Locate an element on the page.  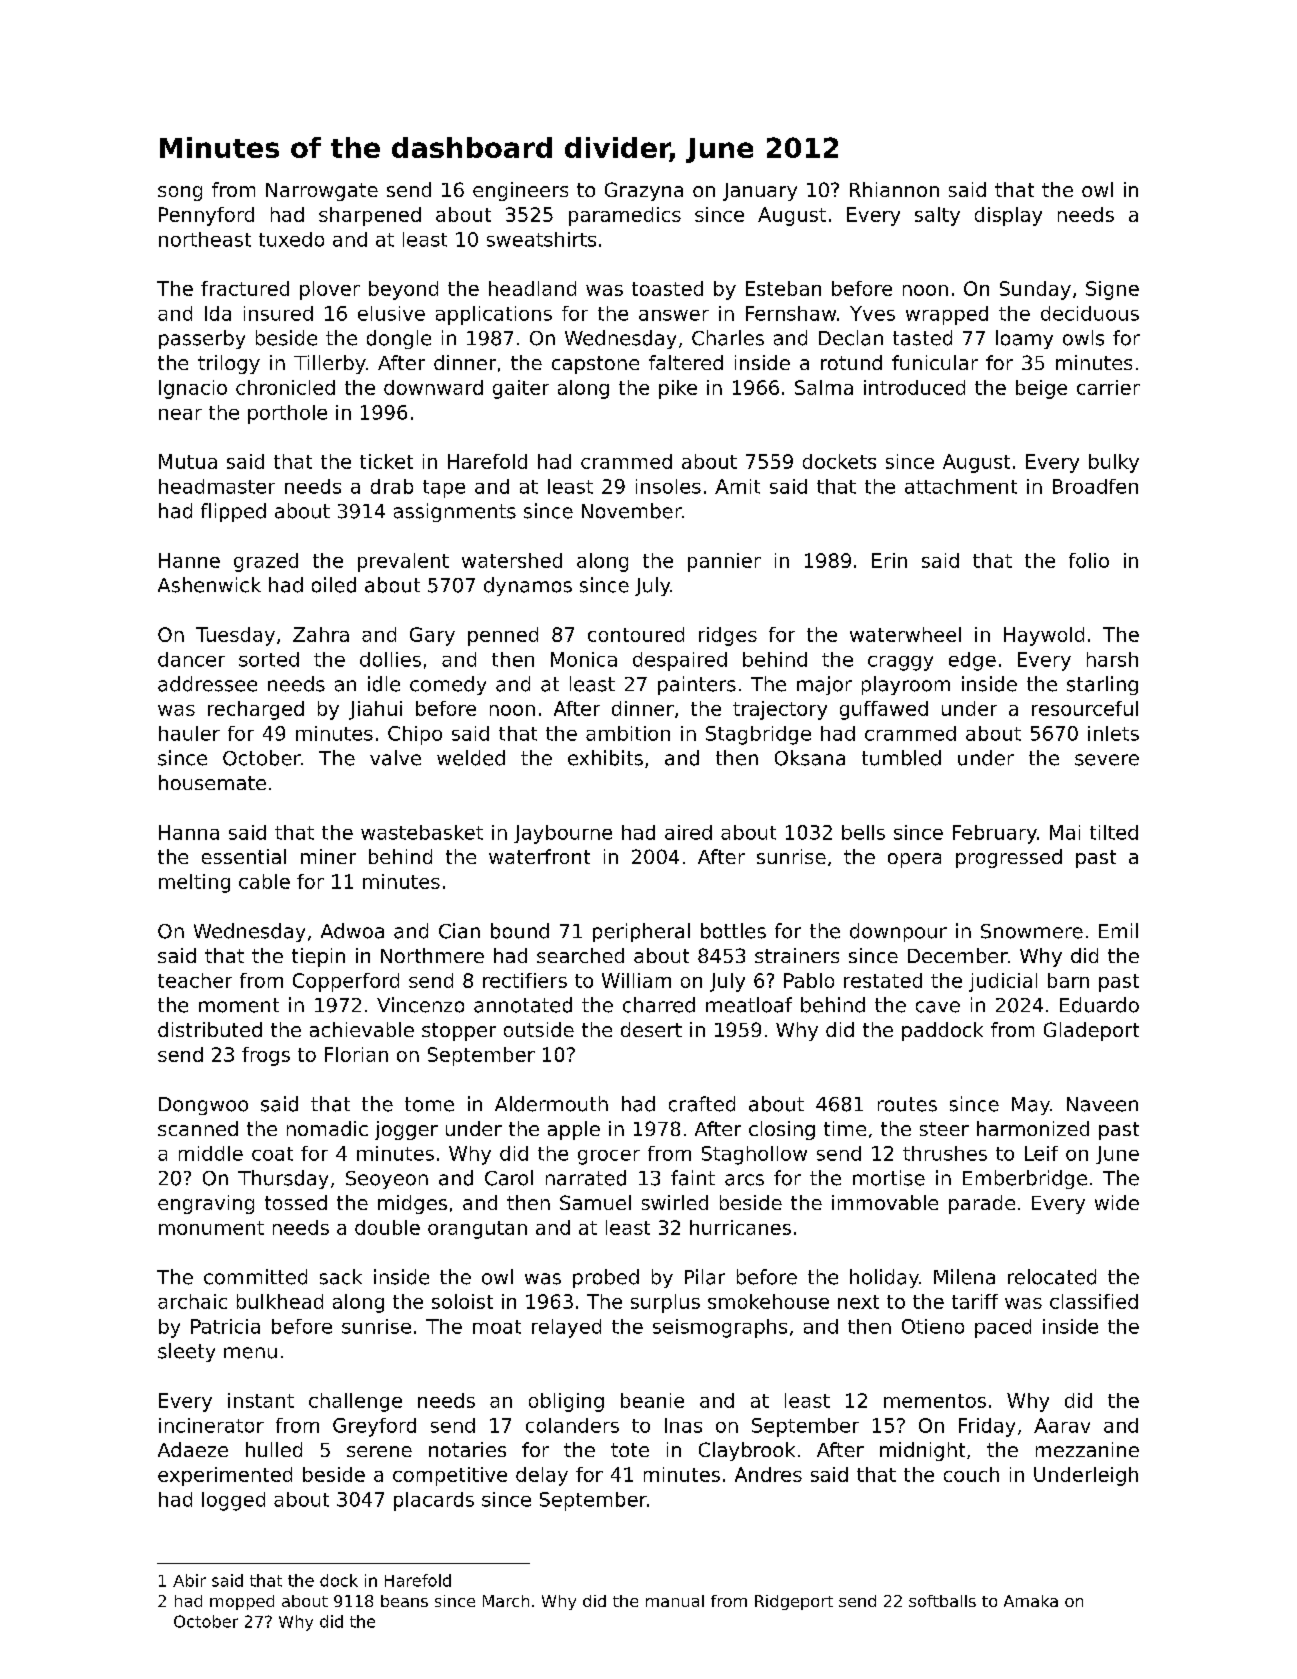
January is located at coordinates (760, 192).
